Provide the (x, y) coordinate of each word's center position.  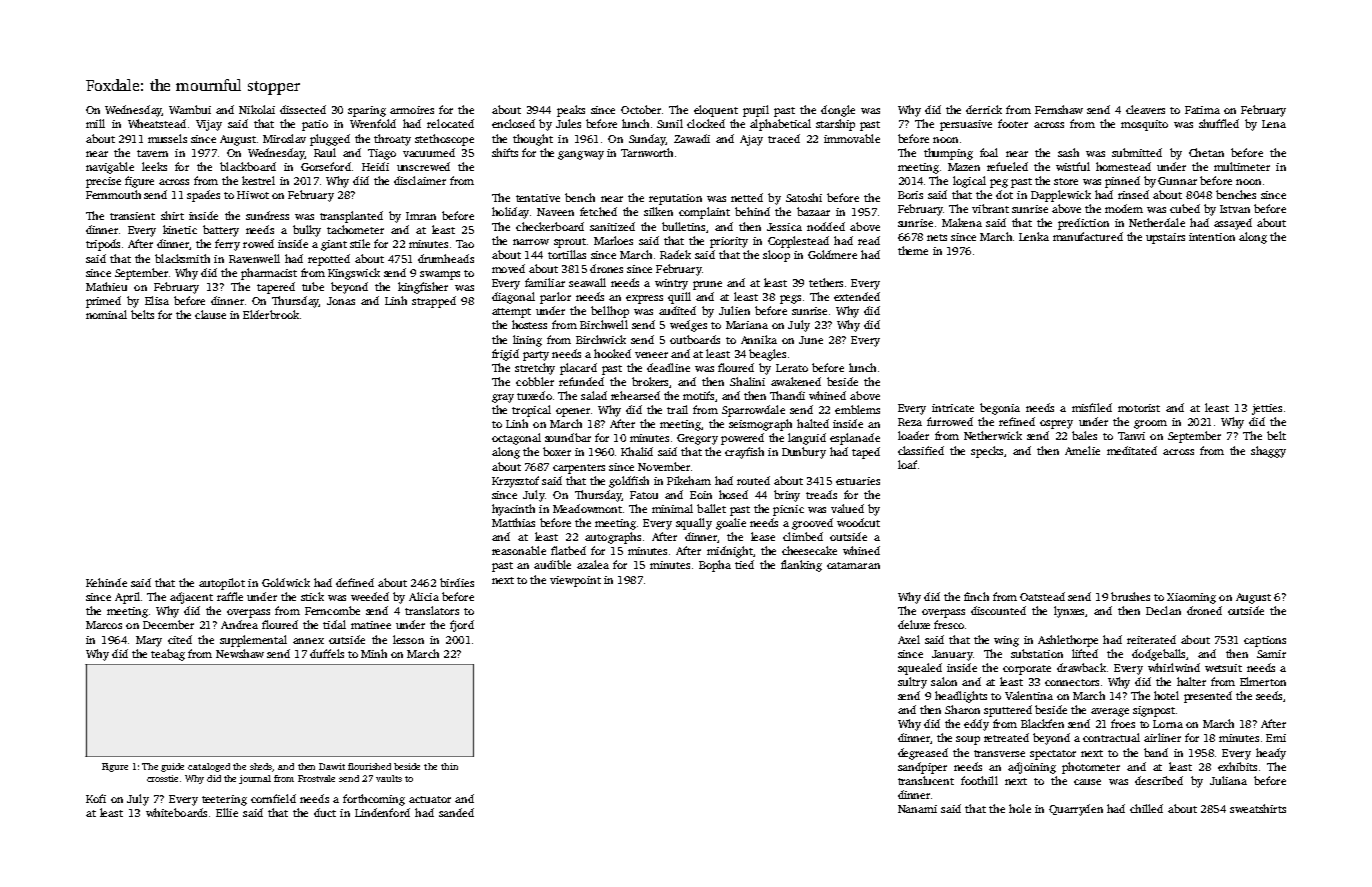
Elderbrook (271, 314)
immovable (852, 138)
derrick (984, 109)
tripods (103, 245)
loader (913, 435)
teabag (168, 655)
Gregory (697, 439)
